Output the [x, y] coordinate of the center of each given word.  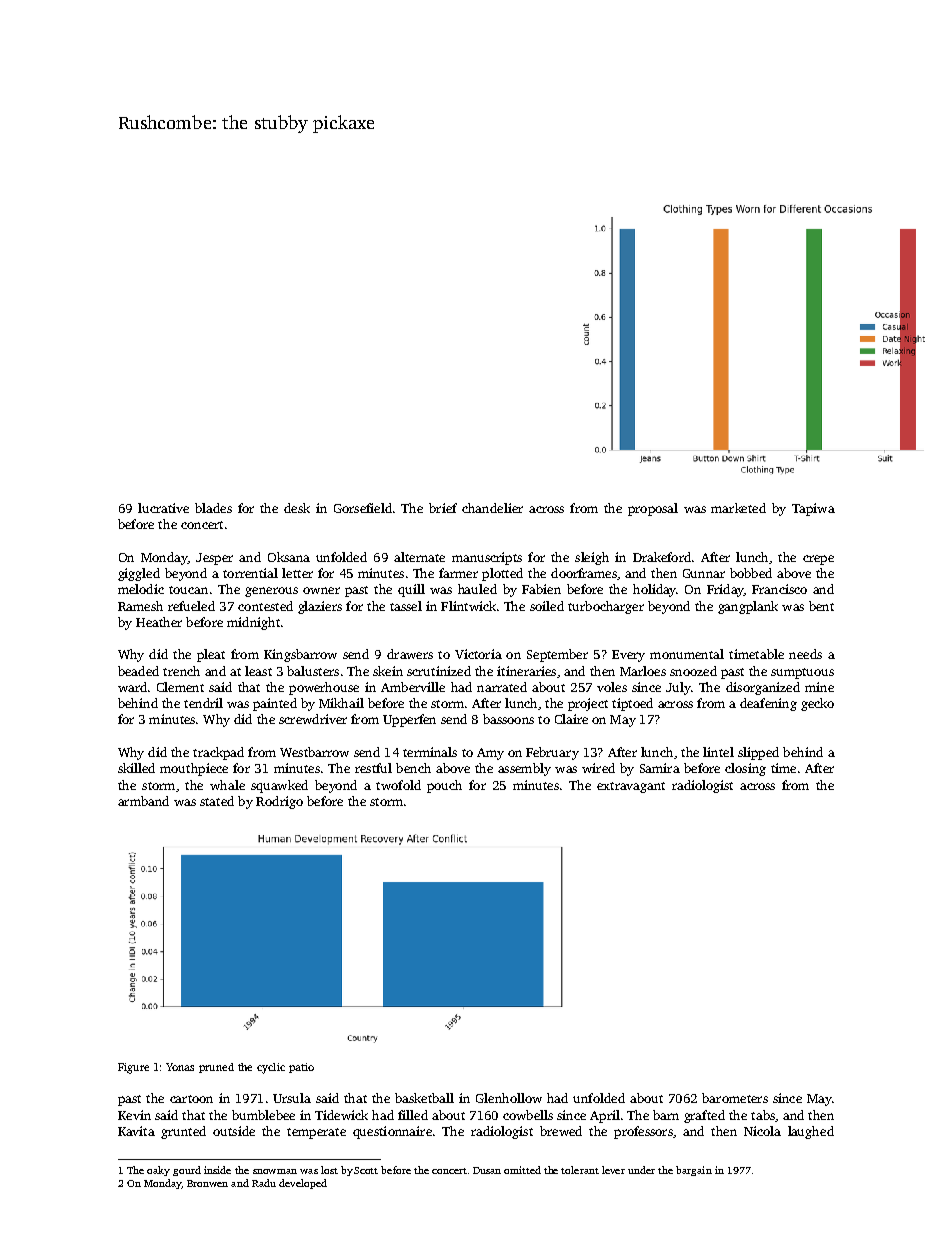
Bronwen [207, 1183]
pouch [444, 786]
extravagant [631, 787]
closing [745, 769]
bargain [694, 1171]
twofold [398, 785]
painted [275, 704]
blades [213, 508]
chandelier [492, 508]
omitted [522, 1170]
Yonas [180, 1067]
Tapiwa [813, 509]
